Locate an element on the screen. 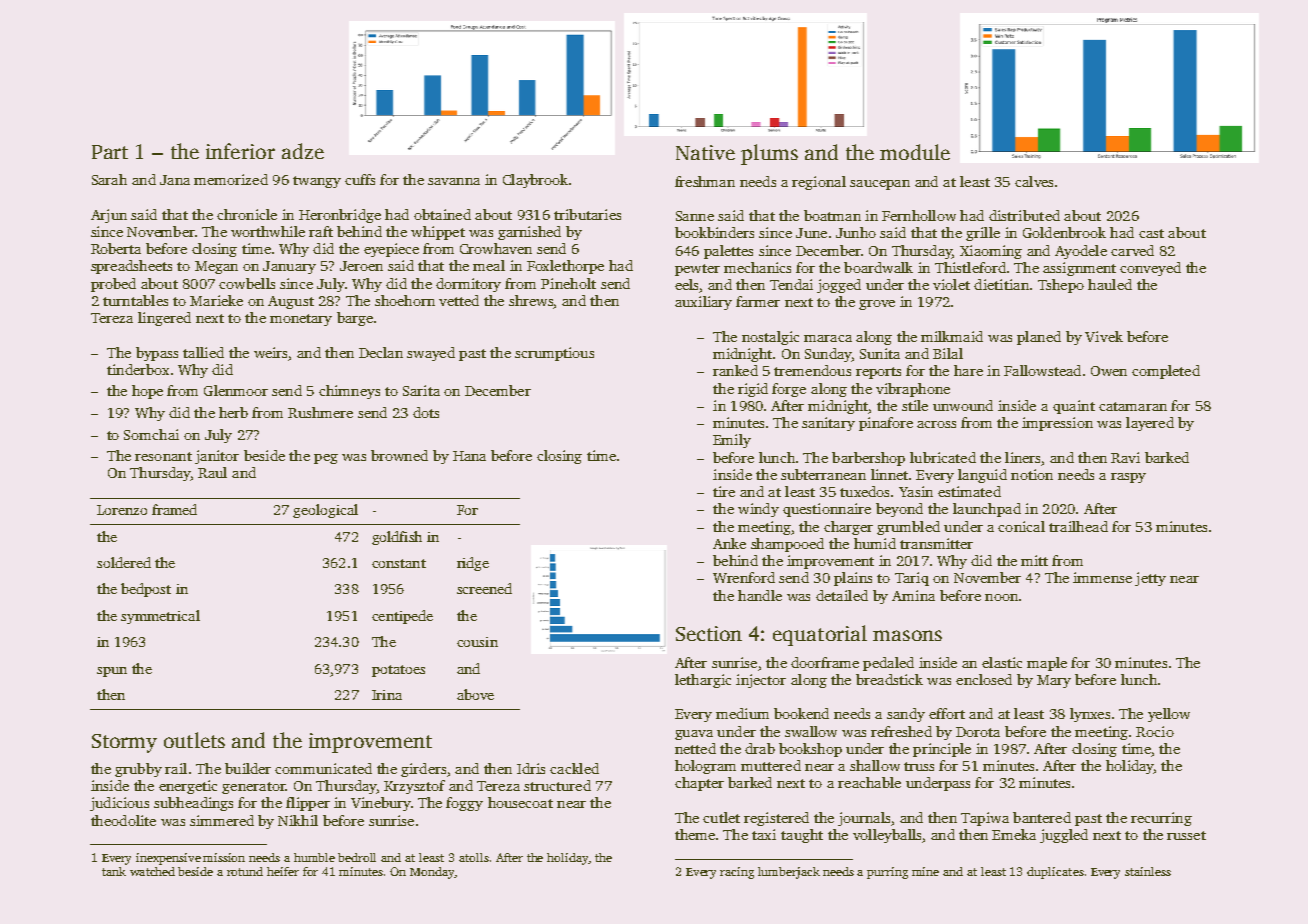 The image size is (1308, 924). obtained is located at coordinates (442, 214).
